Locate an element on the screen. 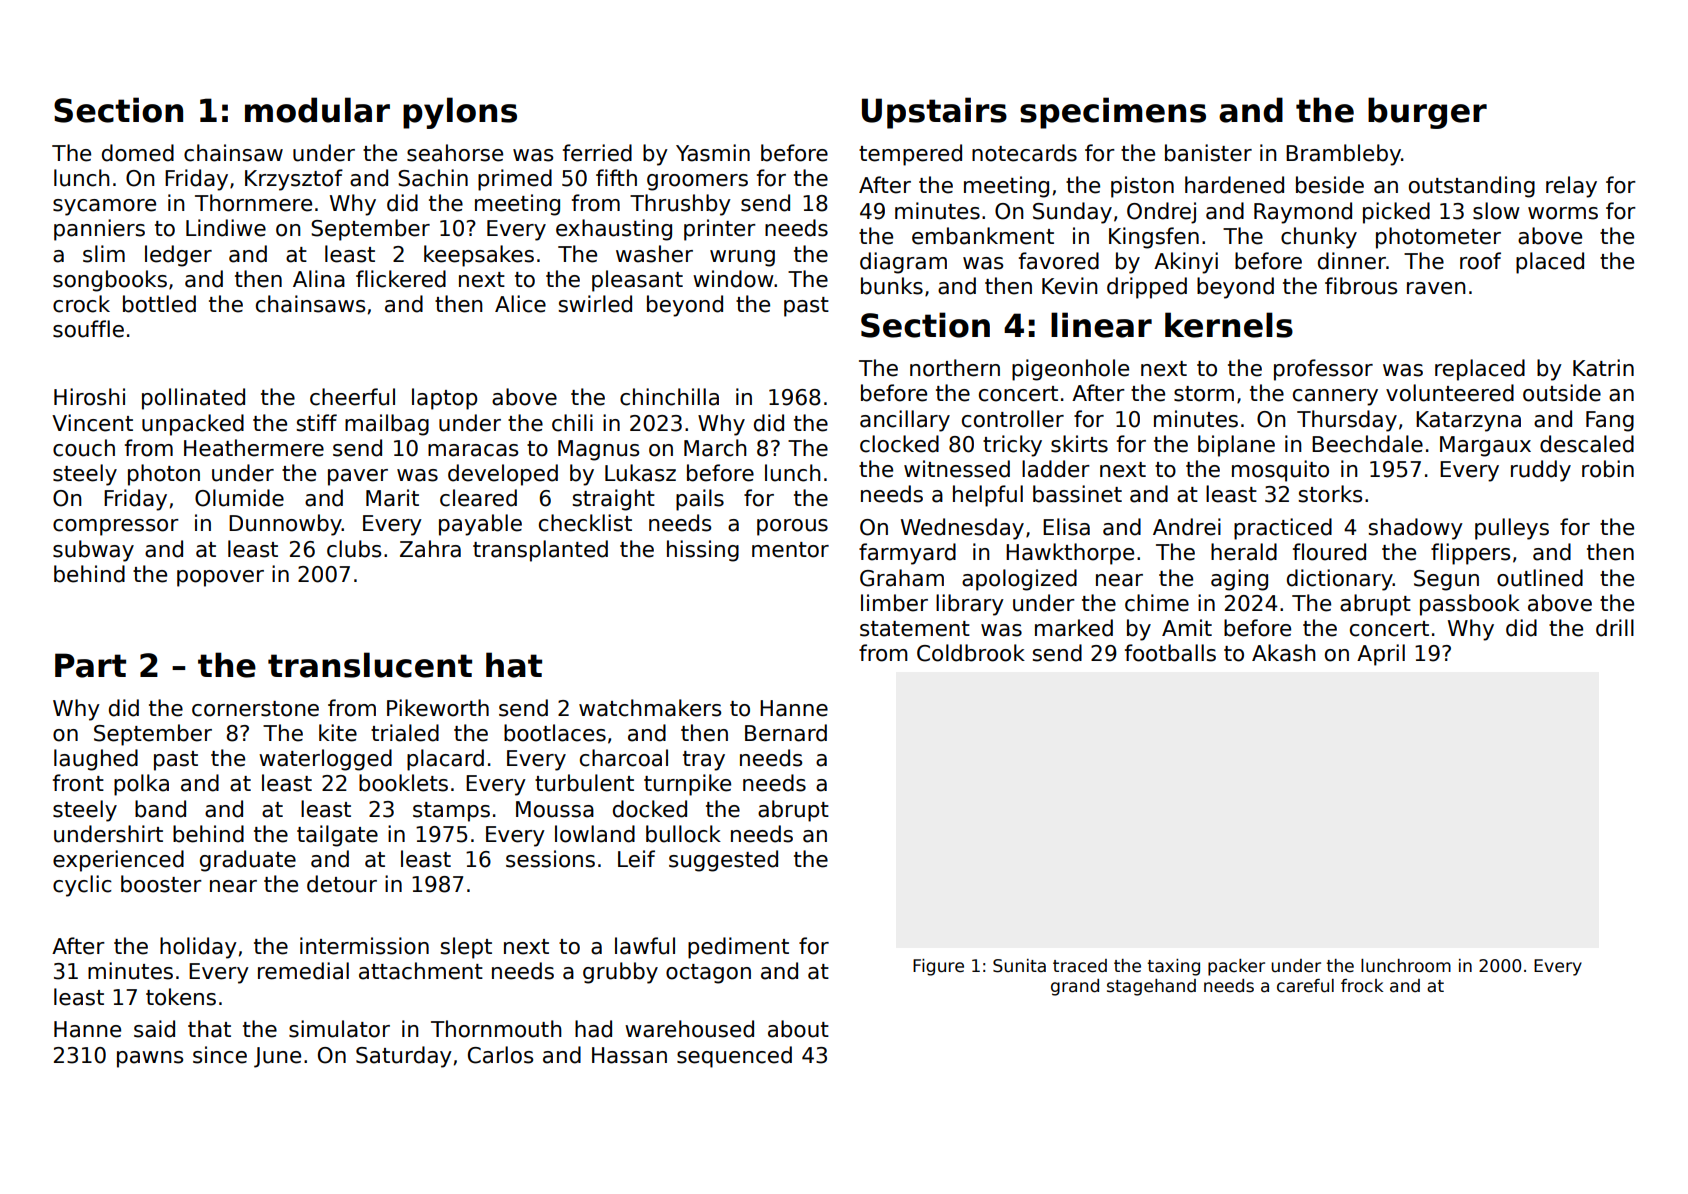 Image resolution: width=1688 pixels, height=1194 pixels. watchmakers is located at coordinates (650, 708).
